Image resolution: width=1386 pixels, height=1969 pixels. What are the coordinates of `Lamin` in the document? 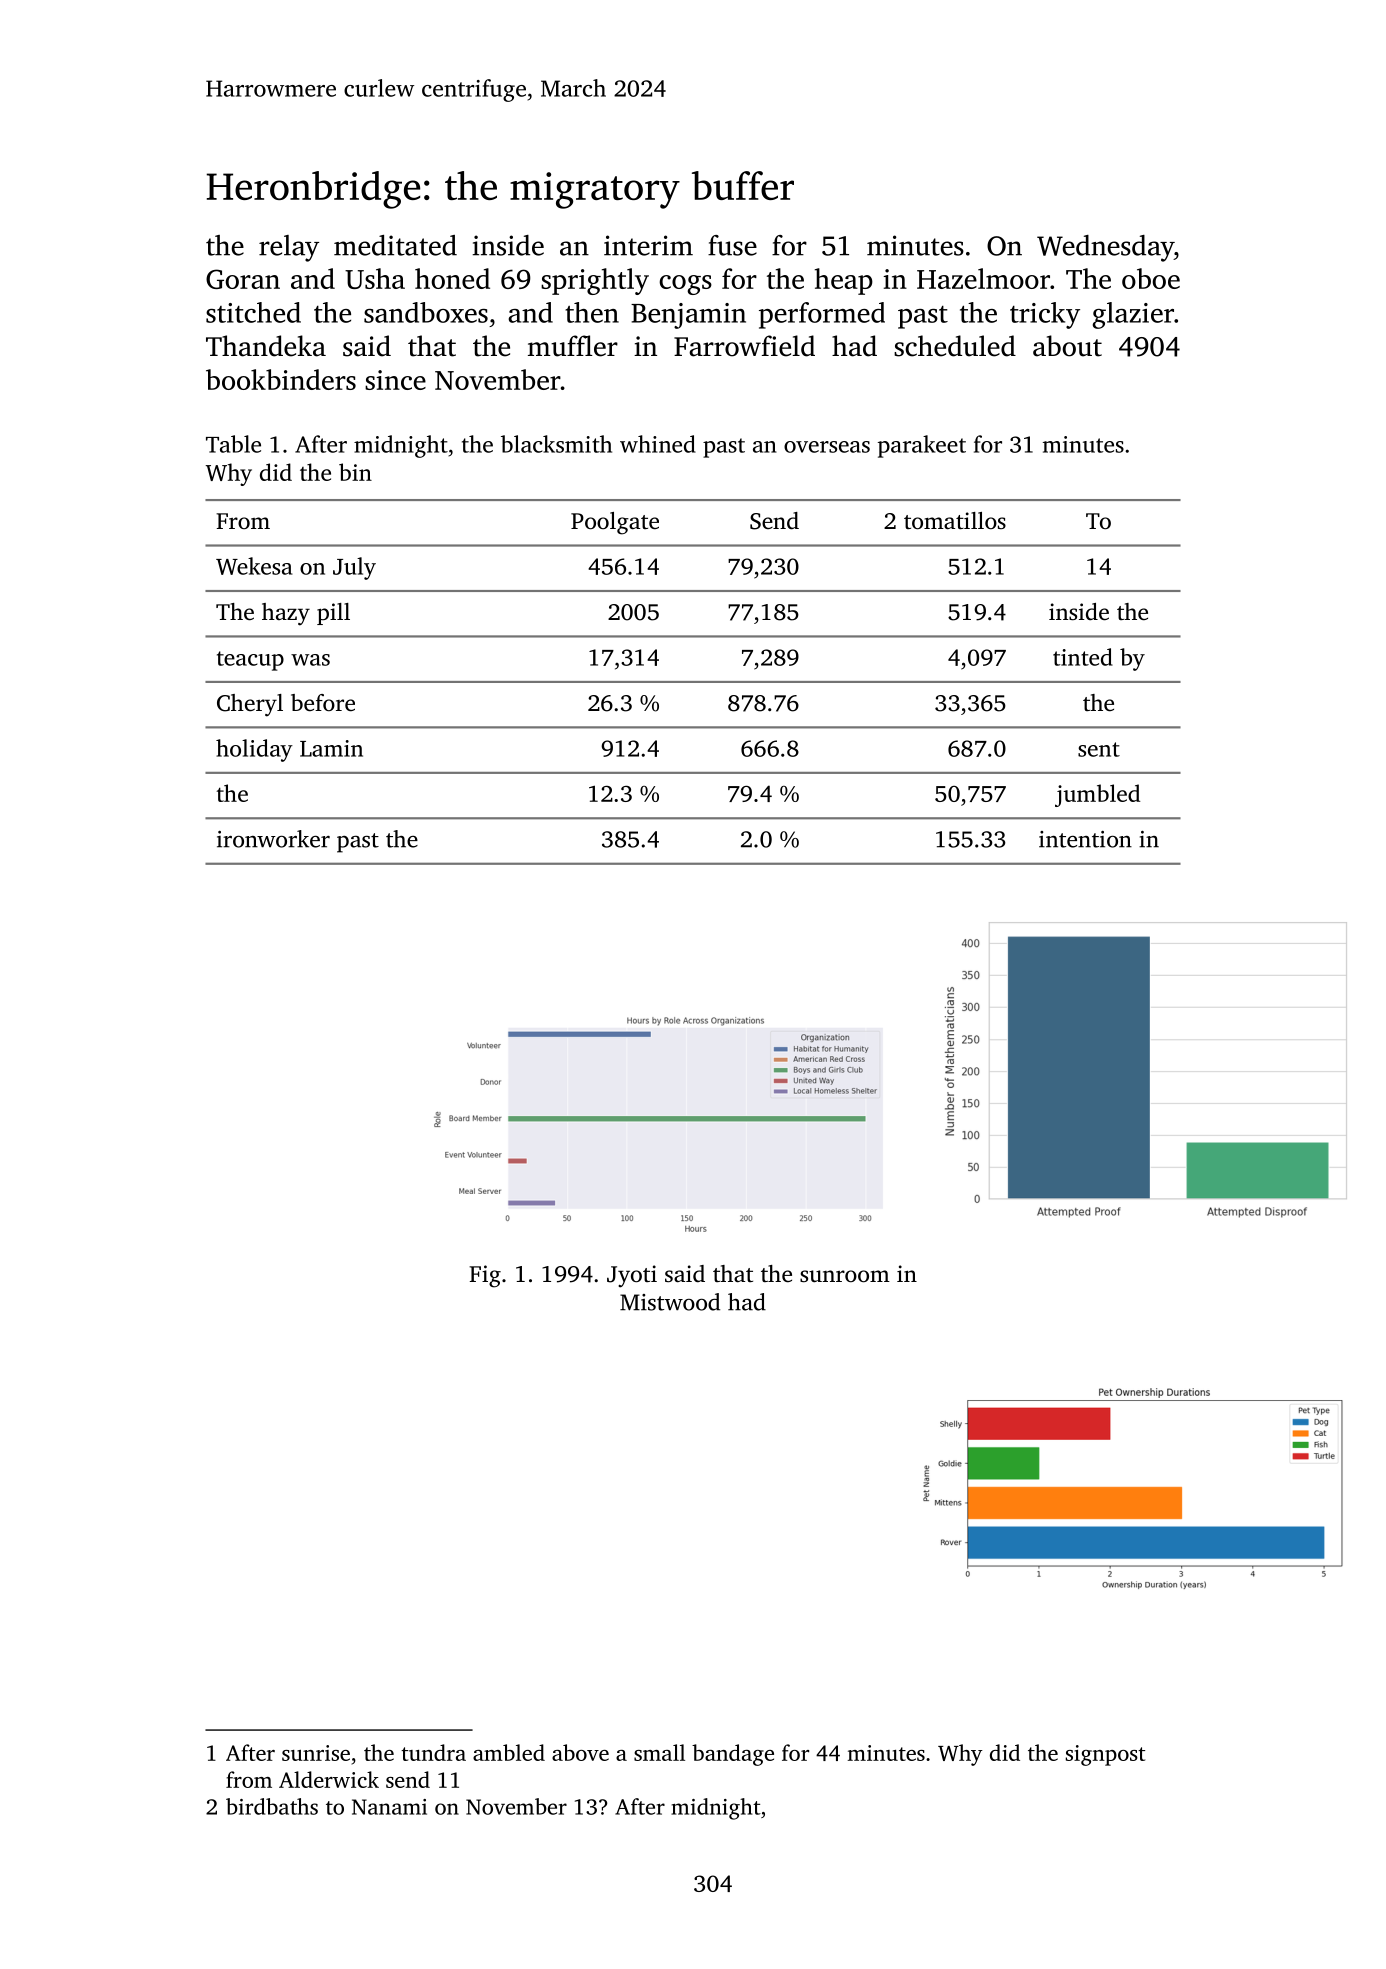 It's located at (331, 748).
